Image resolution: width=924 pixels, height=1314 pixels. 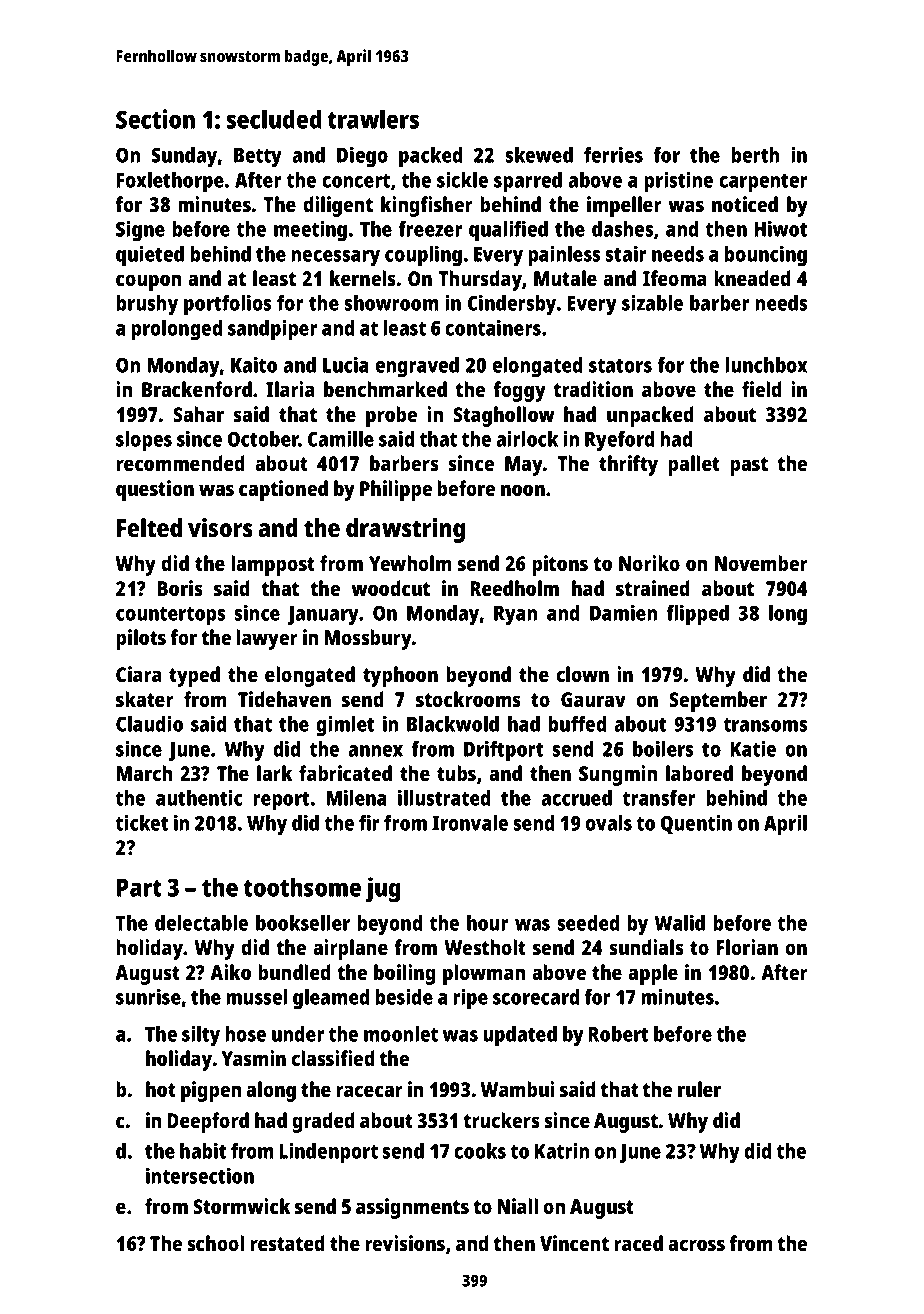 I want to click on berth, so click(x=755, y=155).
